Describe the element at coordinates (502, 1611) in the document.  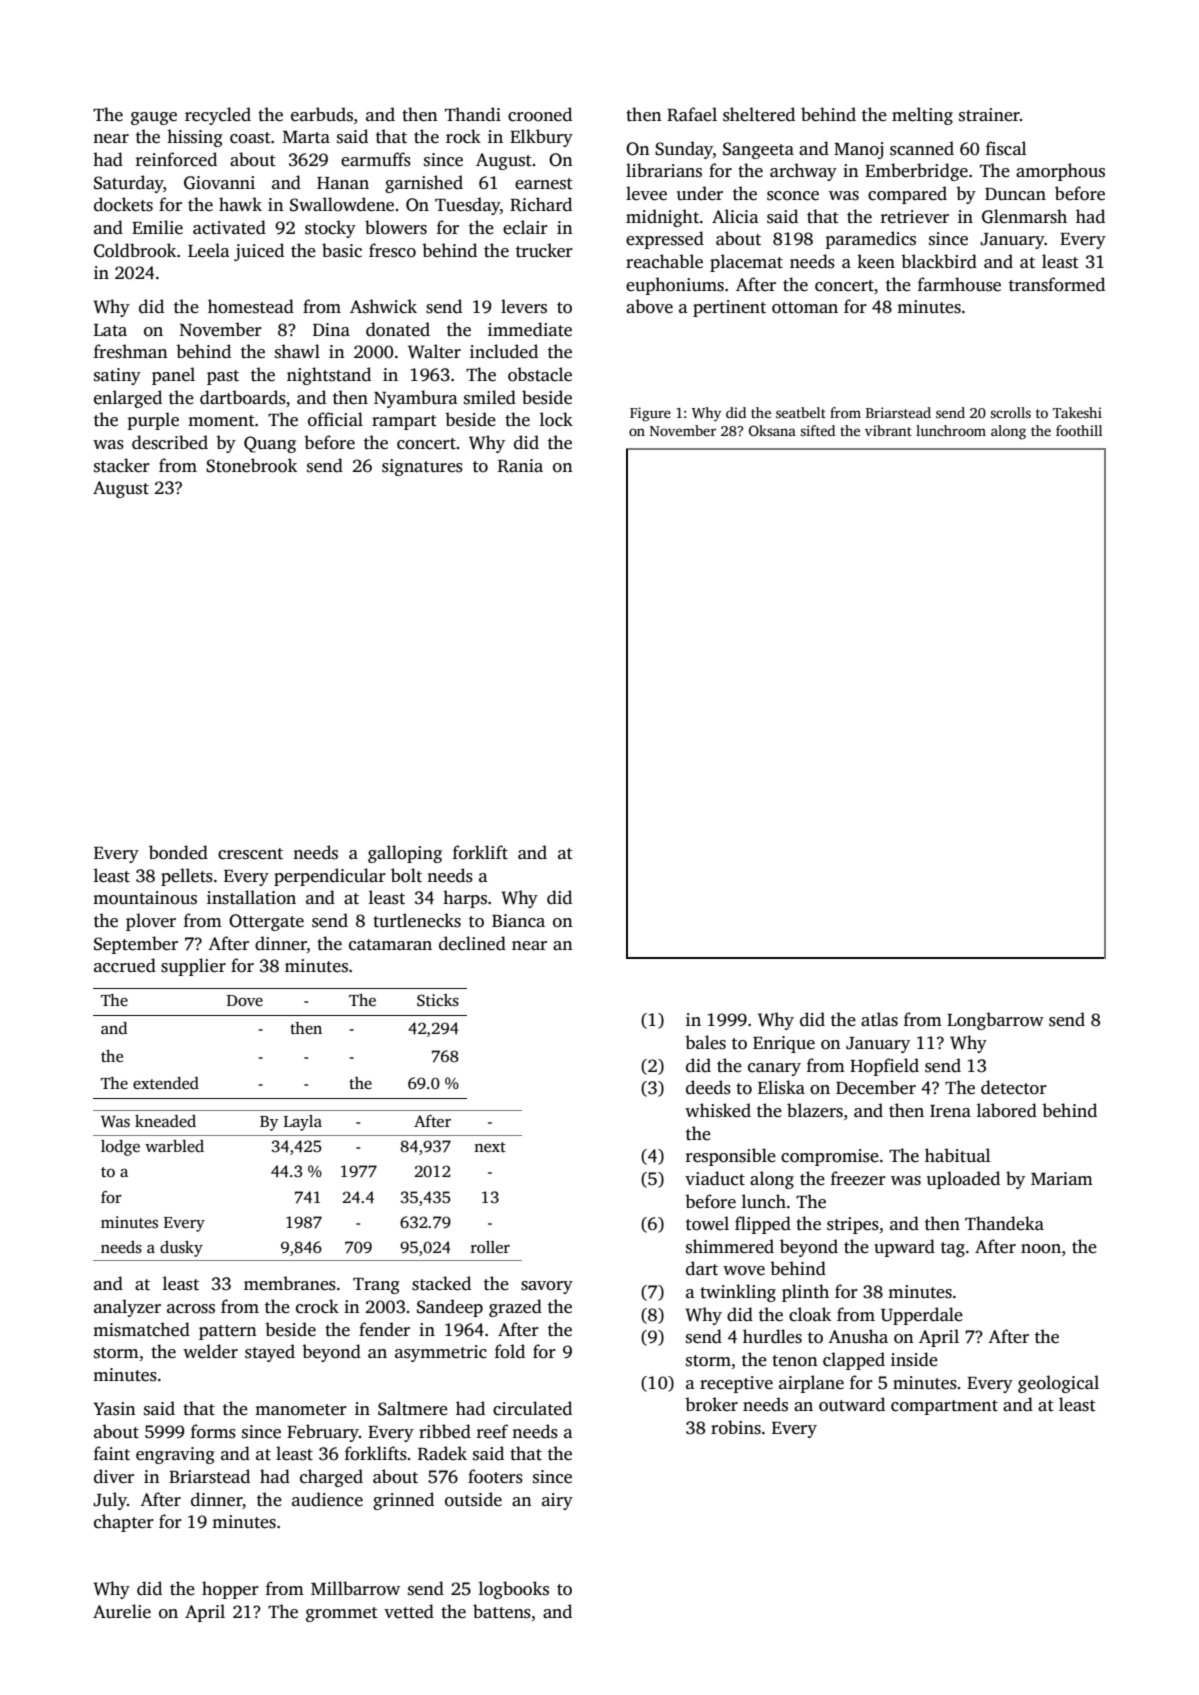
I see `battens` at that location.
